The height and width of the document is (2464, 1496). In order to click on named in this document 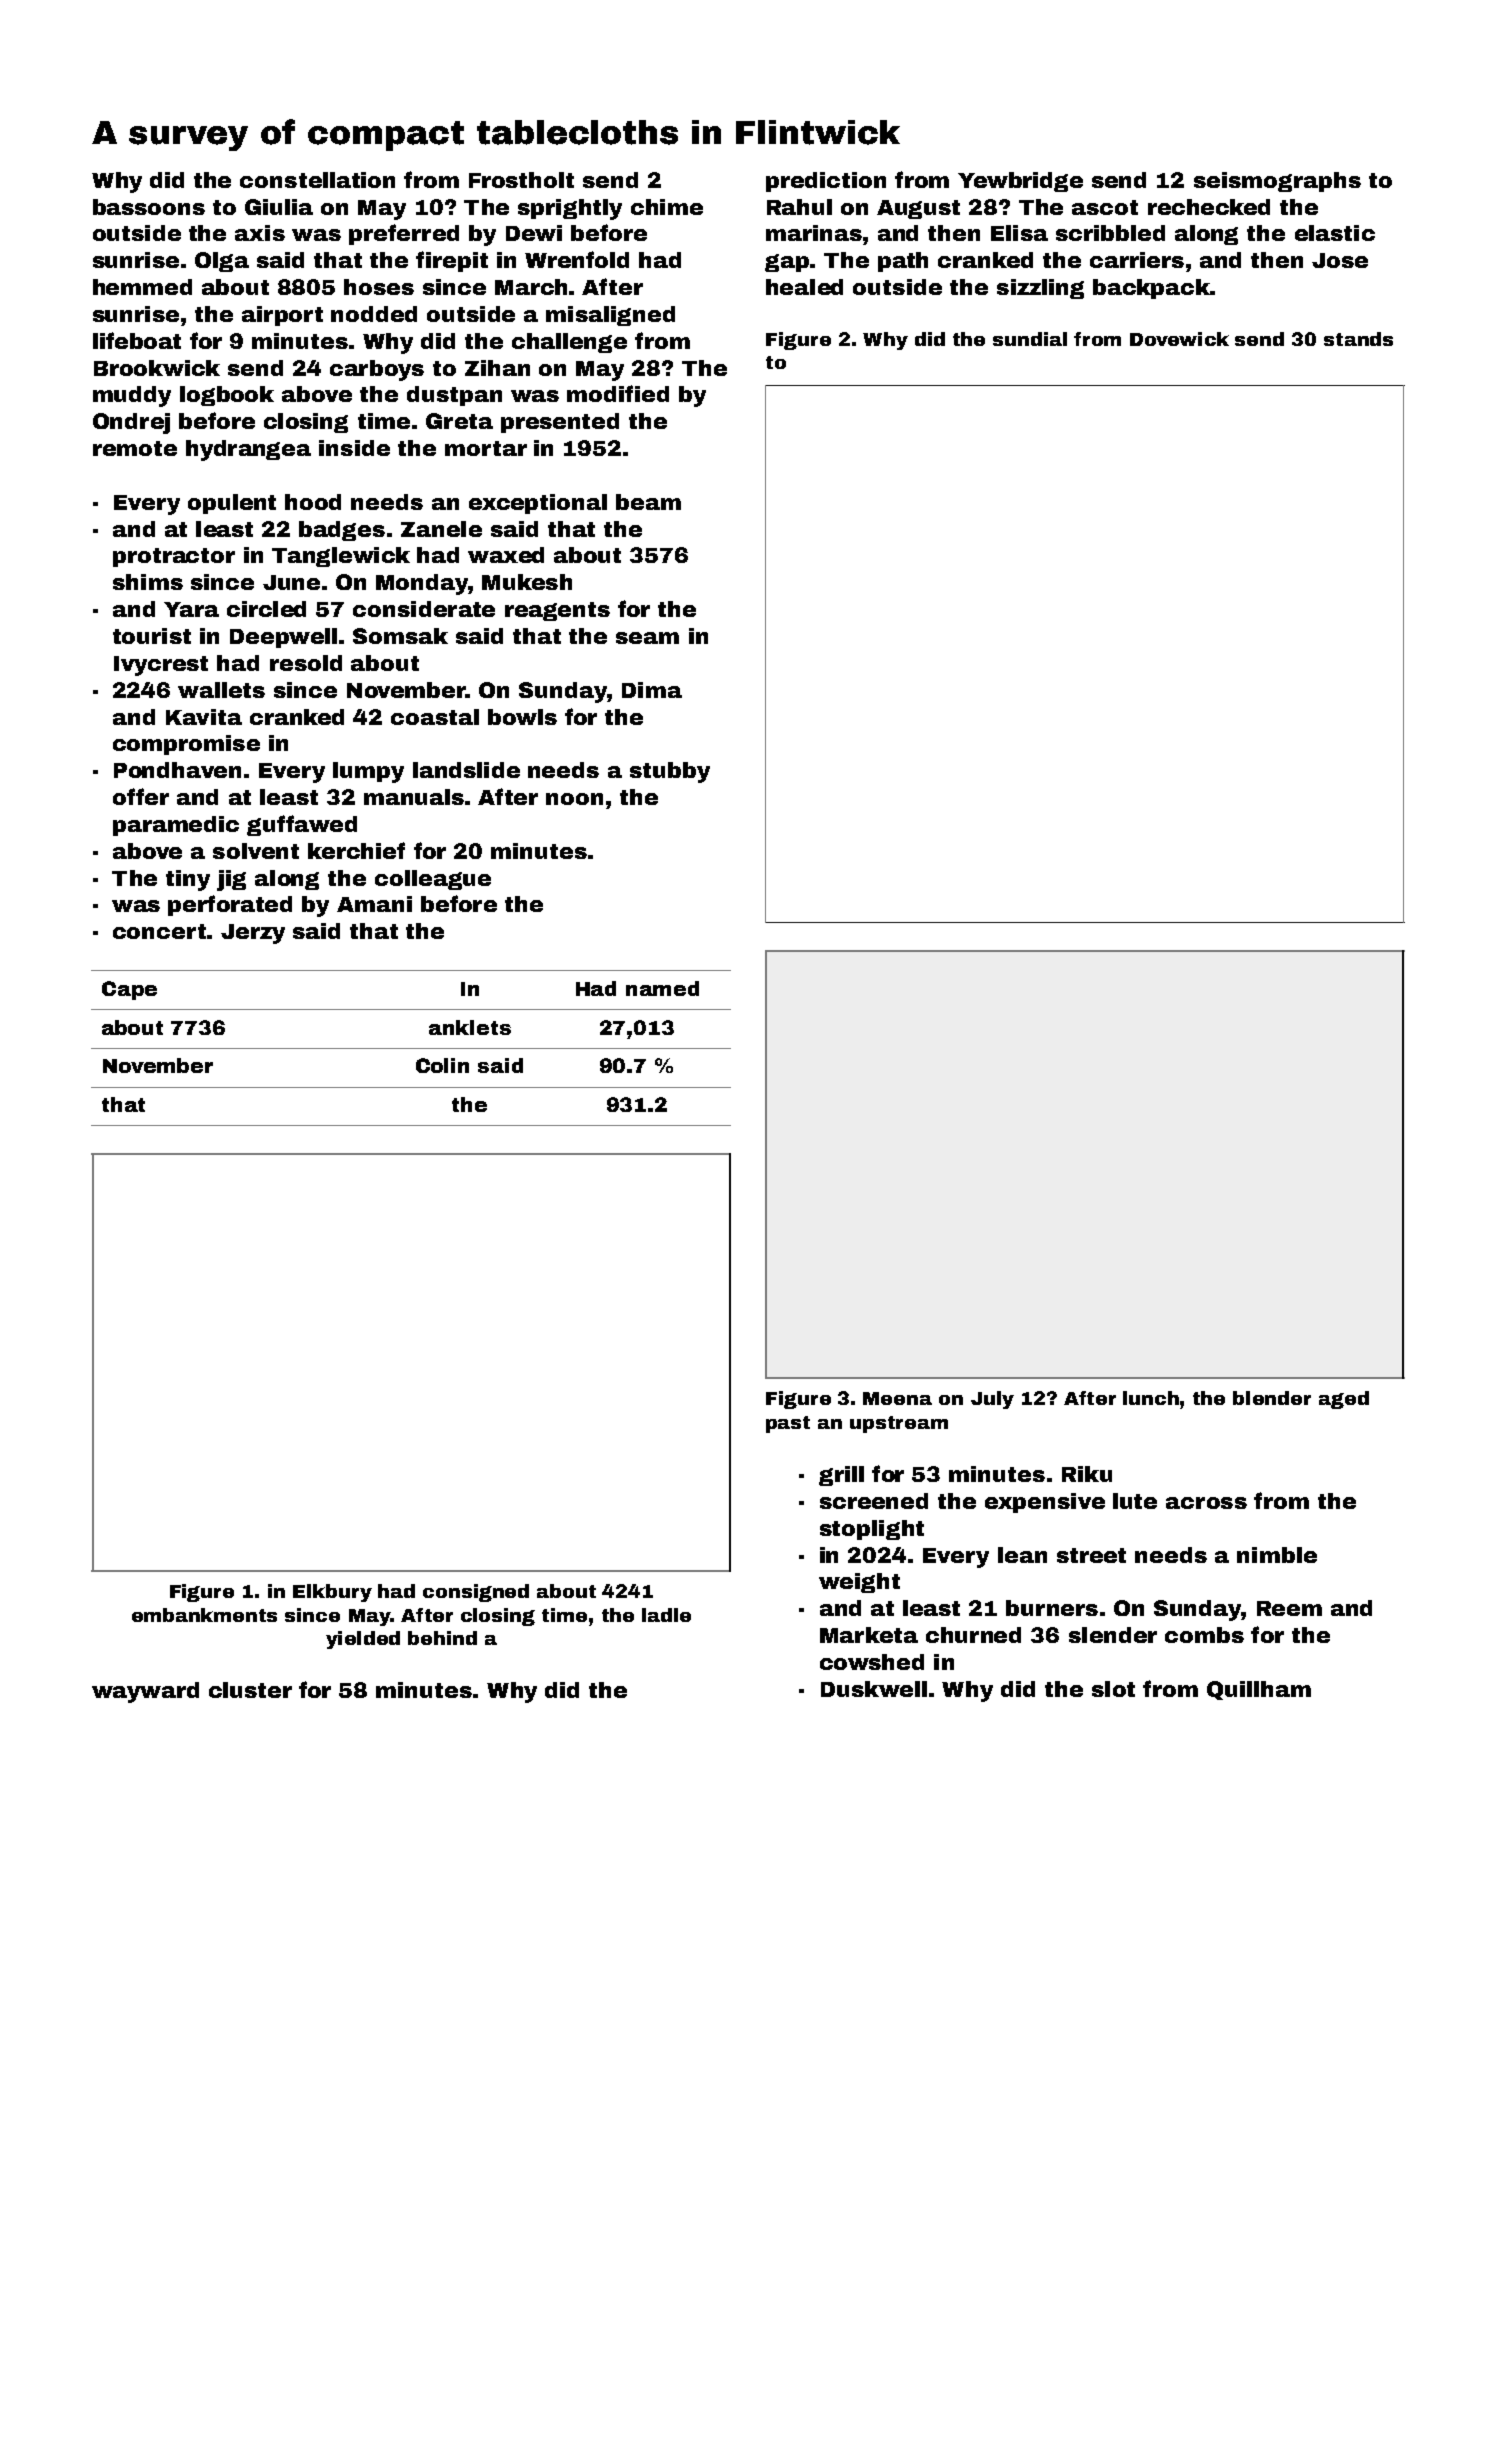, I will do `click(662, 988)`.
